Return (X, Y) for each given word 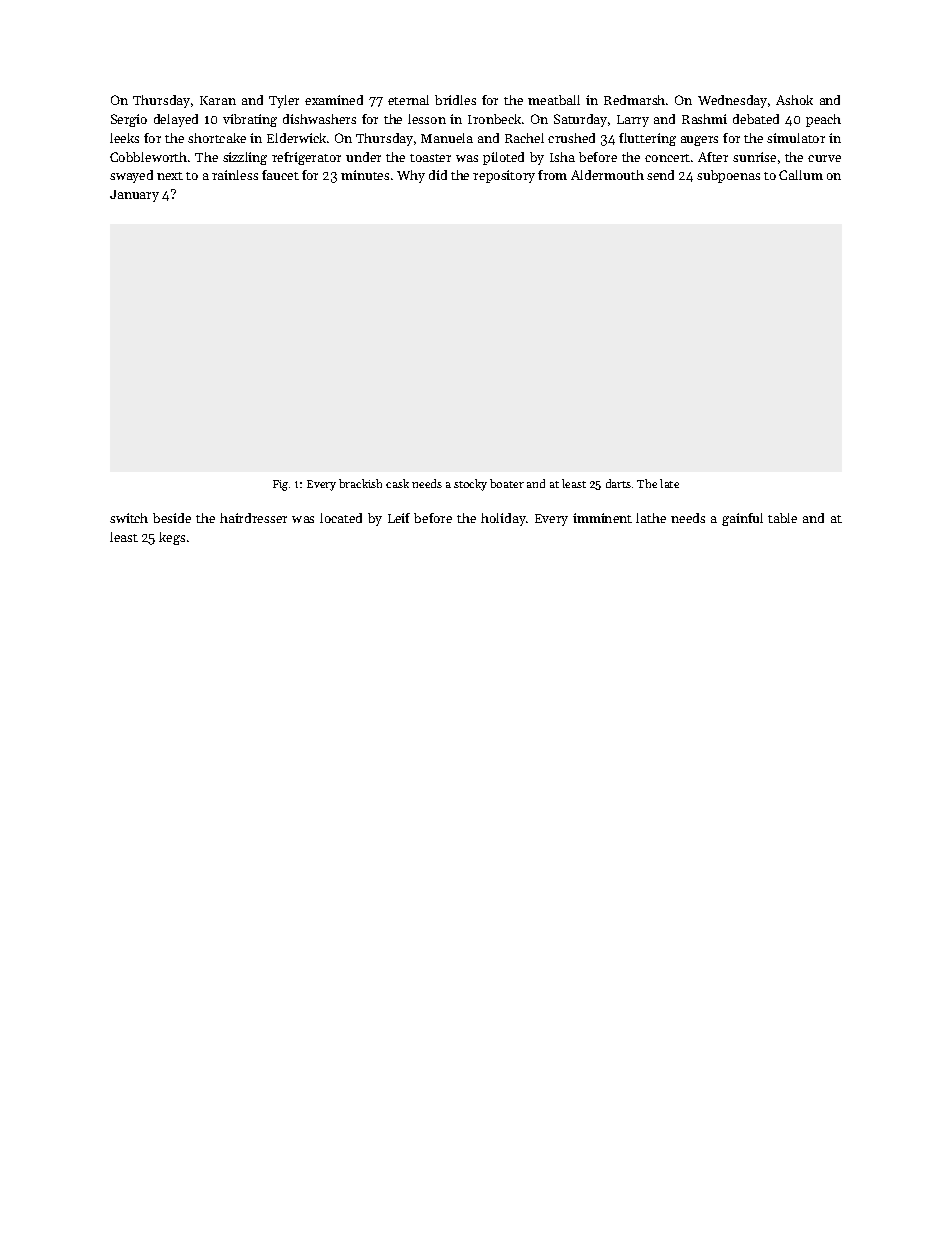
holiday (503, 519)
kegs (172, 538)
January (134, 196)
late (669, 483)
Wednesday (732, 101)
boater (507, 483)
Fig (280, 485)
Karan (218, 100)
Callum (801, 175)
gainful (742, 519)
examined (334, 100)
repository (504, 176)
